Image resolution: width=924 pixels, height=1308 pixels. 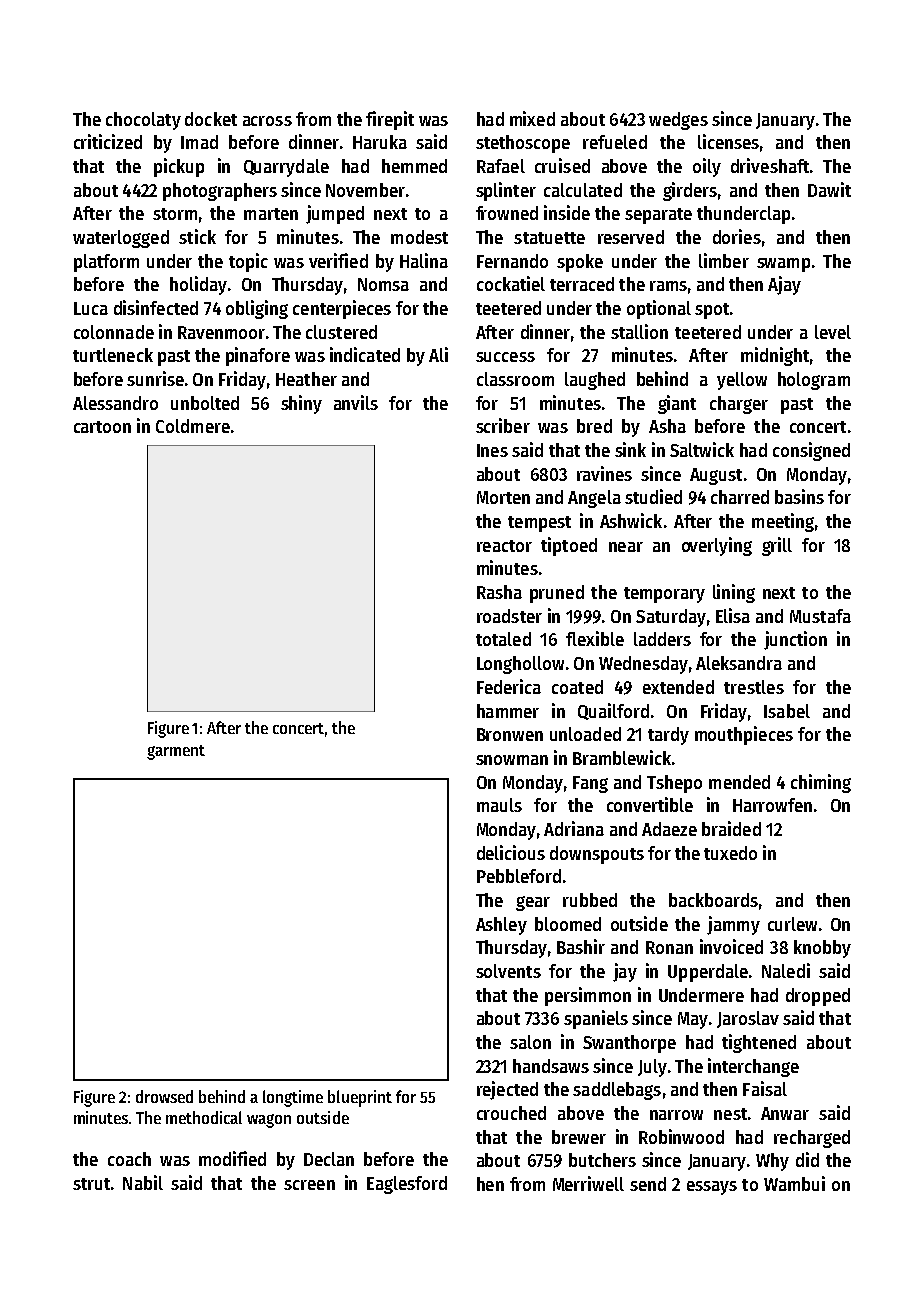 What do you see at coordinates (407, 1185) in the page?
I see `Eaglesford` at bounding box center [407, 1185].
